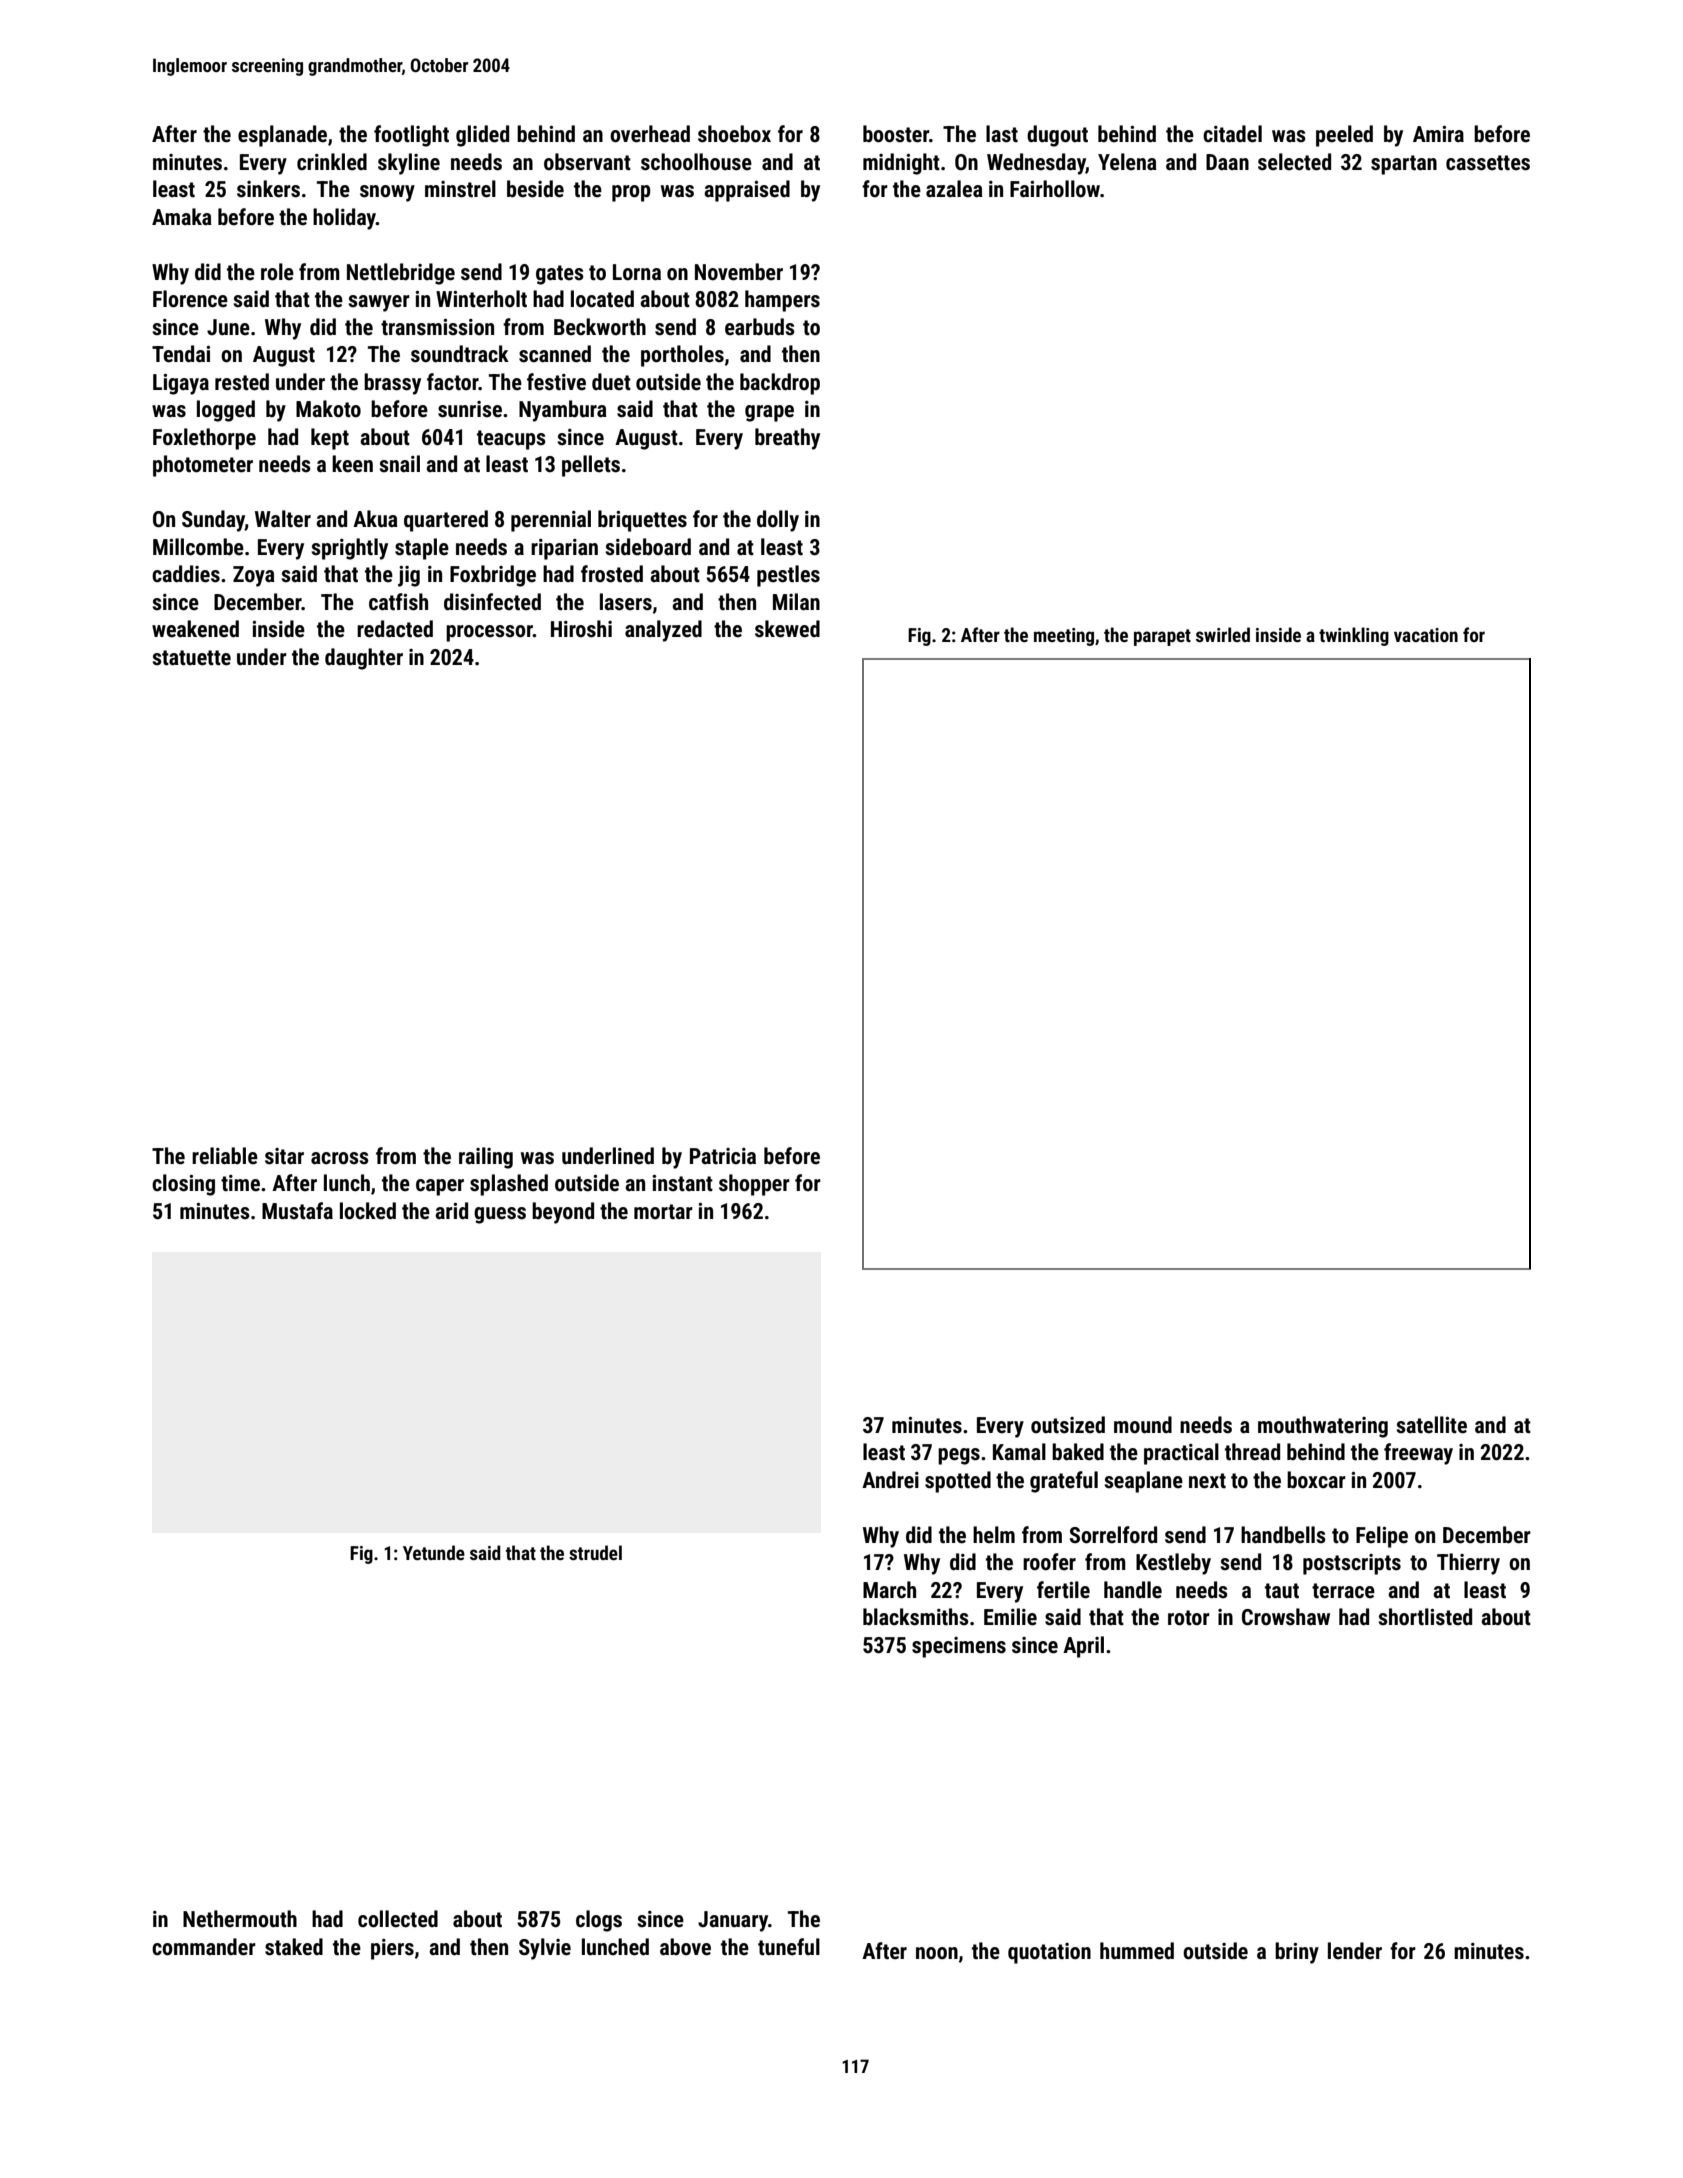  Describe the element at coordinates (364, 659) in the image. I see `daughter` at that location.
